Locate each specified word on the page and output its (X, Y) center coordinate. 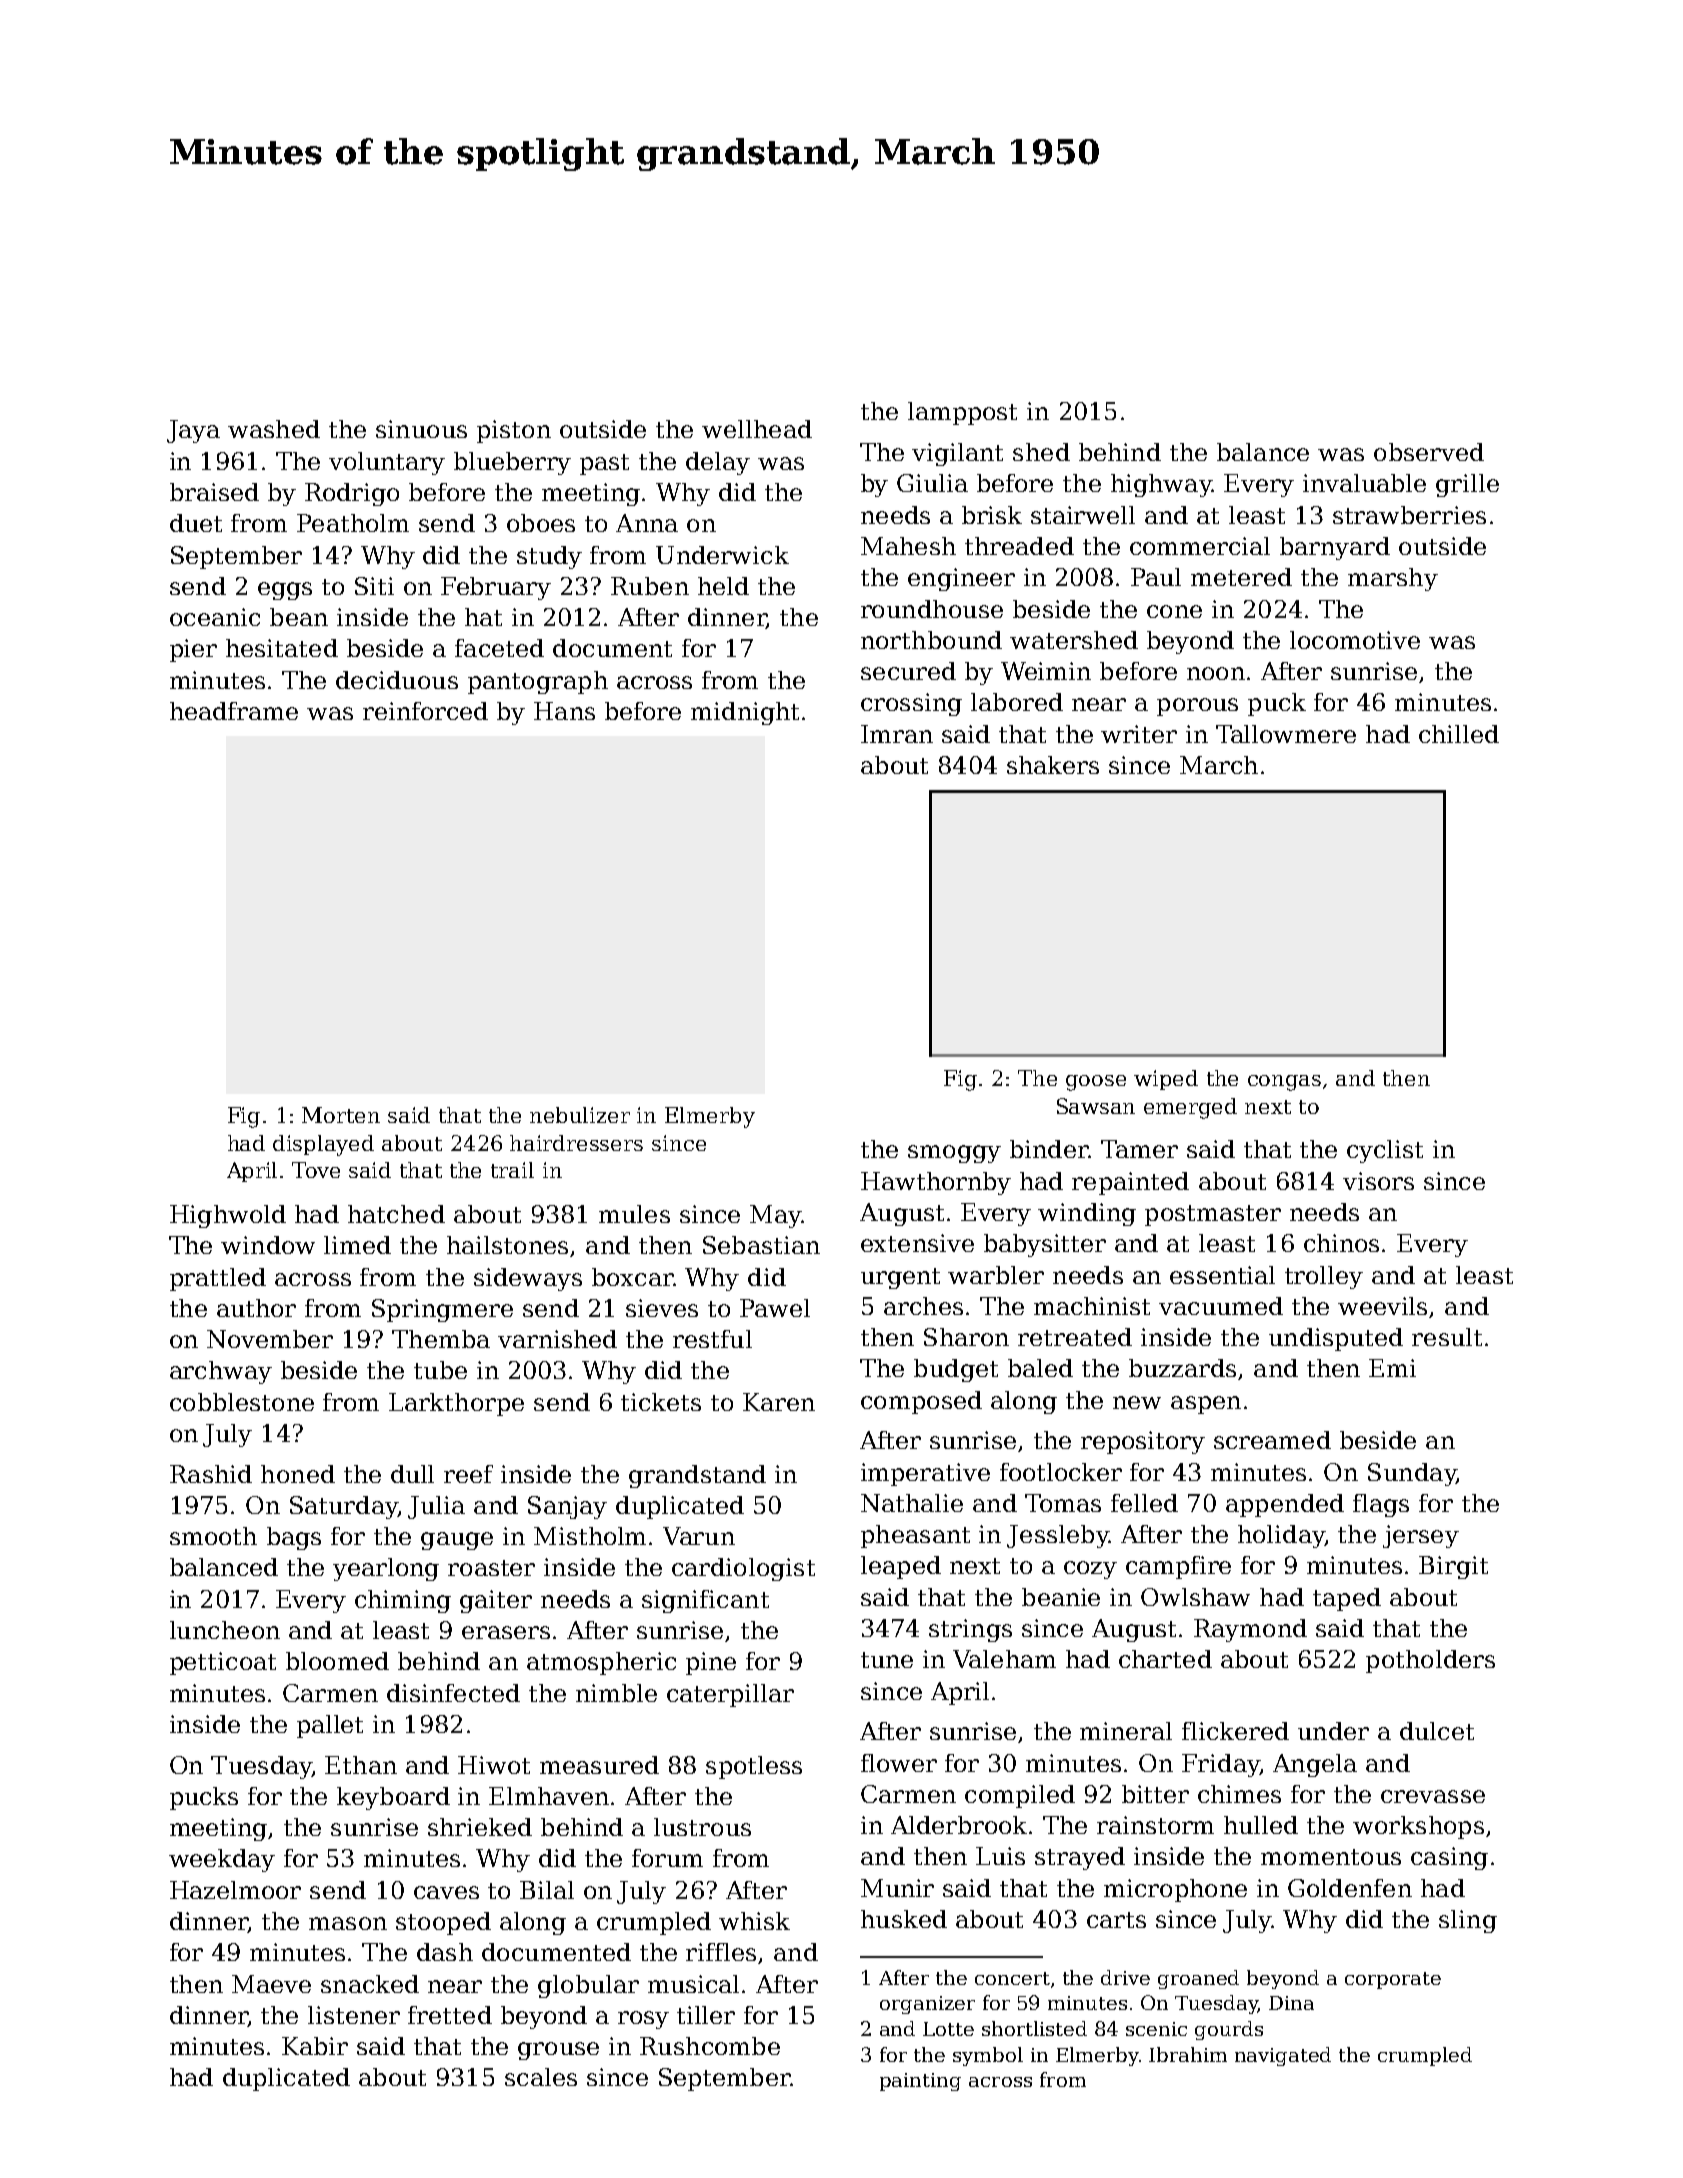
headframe (234, 711)
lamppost (962, 413)
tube (440, 1370)
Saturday (344, 1507)
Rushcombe (710, 2046)
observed (1429, 452)
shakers (1053, 765)
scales (541, 2077)
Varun (699, 1536)
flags (1381, 1505)
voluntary (387, 463)
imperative (925, 1474)
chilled (1459, 734)
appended (1285, 1505)
